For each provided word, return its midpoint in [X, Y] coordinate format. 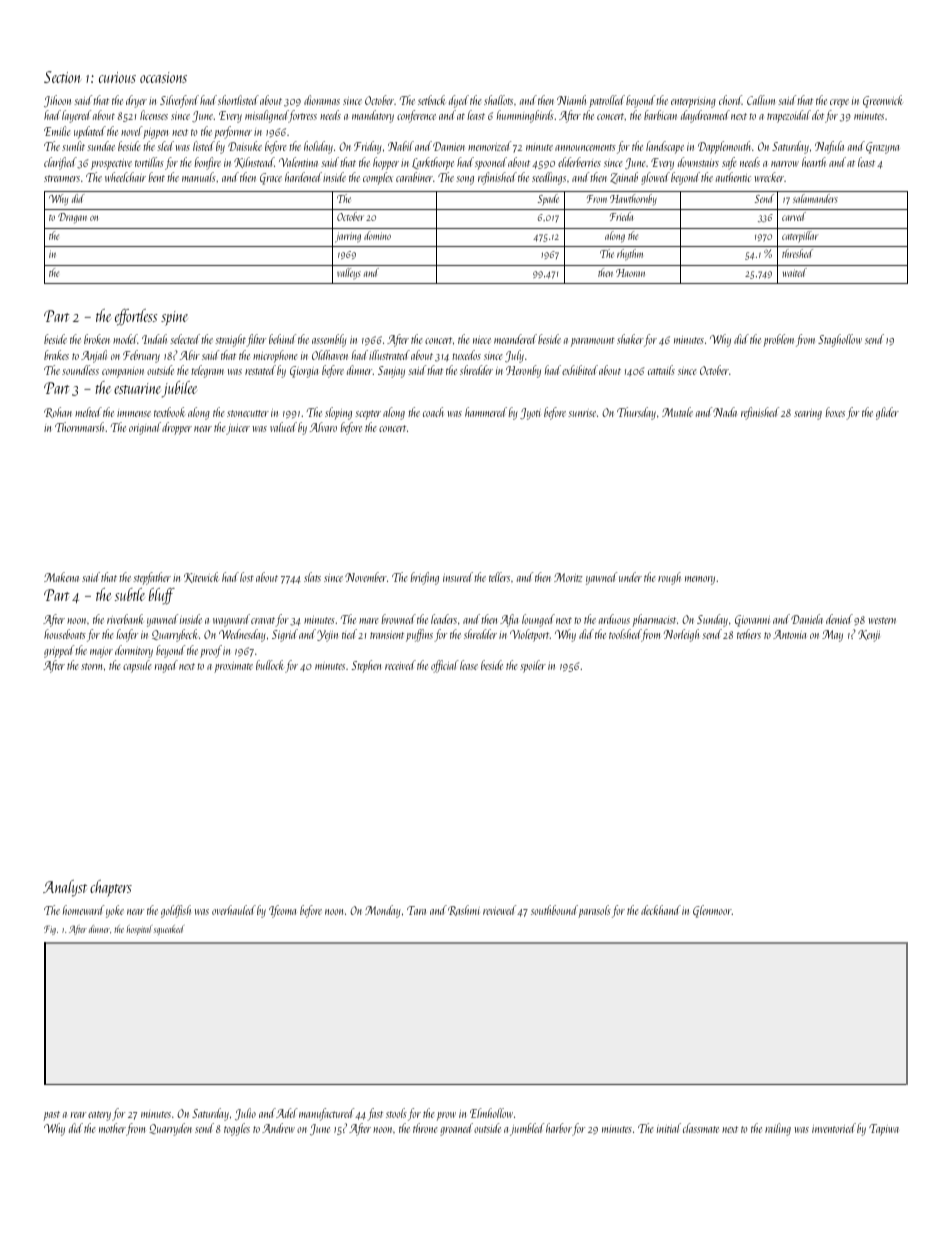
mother [112, 1128]
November [366, 577]
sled [165, 146]
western [882, 620]
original [145, 428]
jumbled [527, 1129]
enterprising [693, 102]
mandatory [373, 116]
